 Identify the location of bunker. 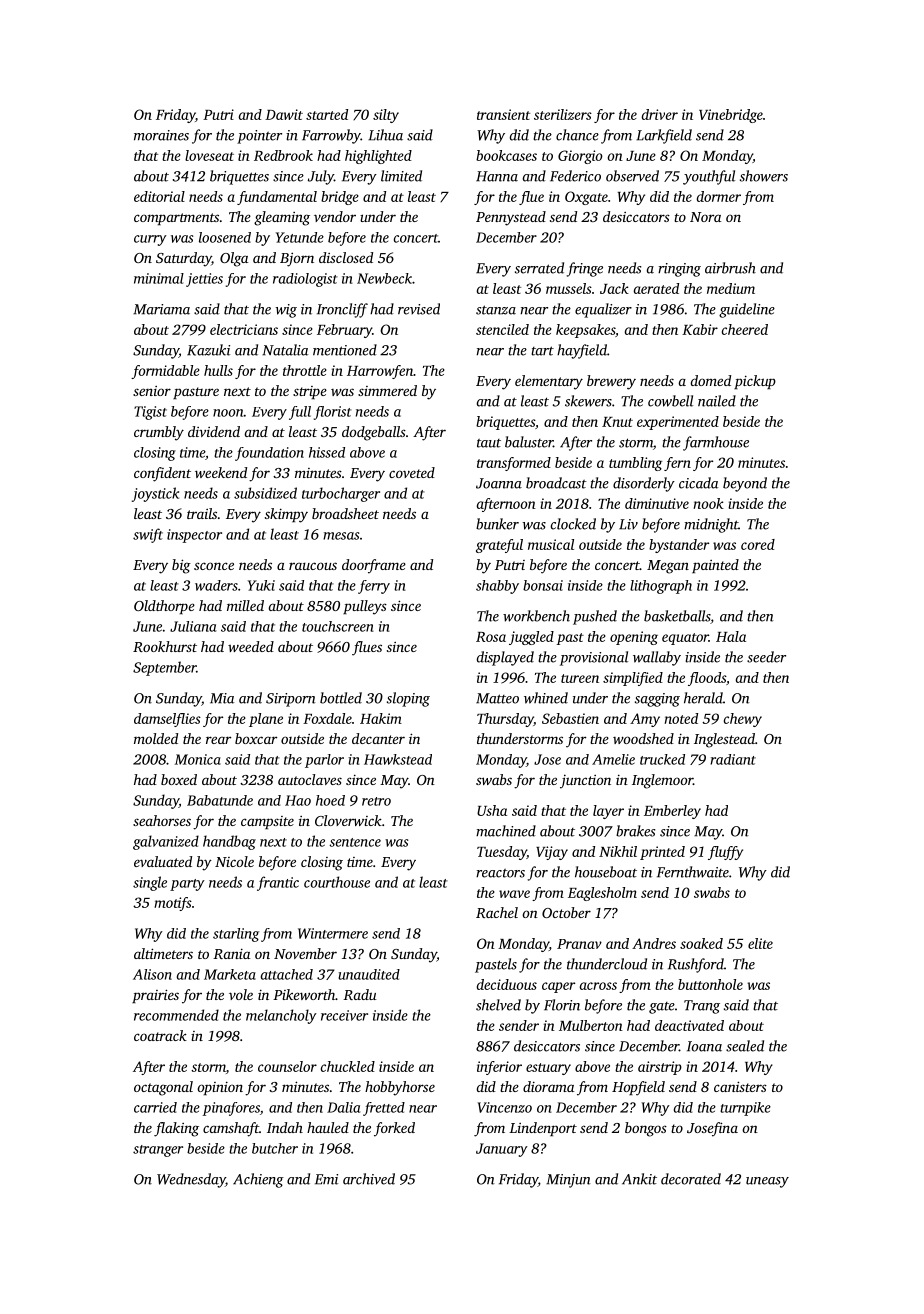
(497, 524).
